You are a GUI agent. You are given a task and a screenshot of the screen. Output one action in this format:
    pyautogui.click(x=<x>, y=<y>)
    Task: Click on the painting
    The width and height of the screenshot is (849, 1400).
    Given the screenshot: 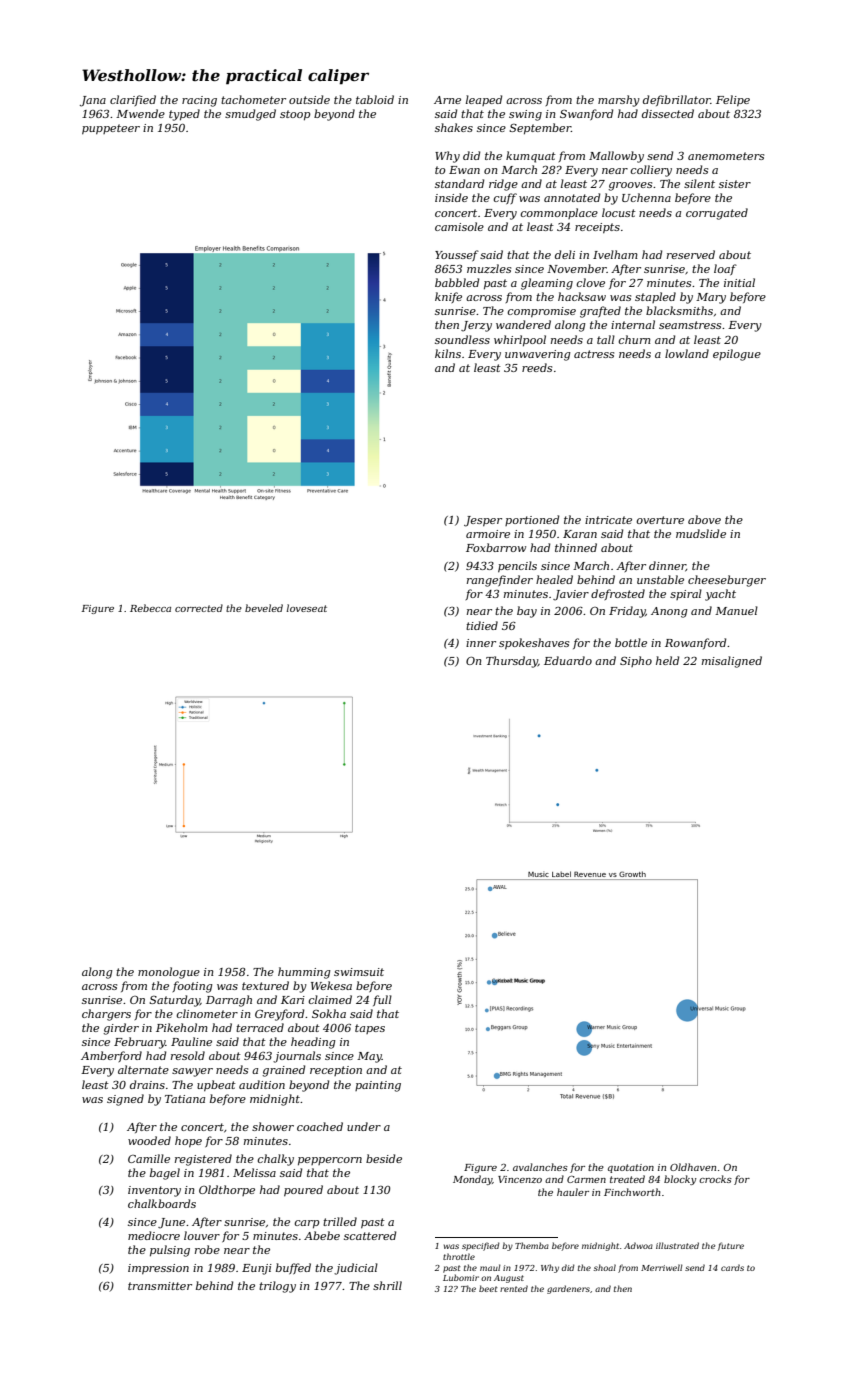 What is the action you would take?
    pyautogui.click(x=378, y=1086)
